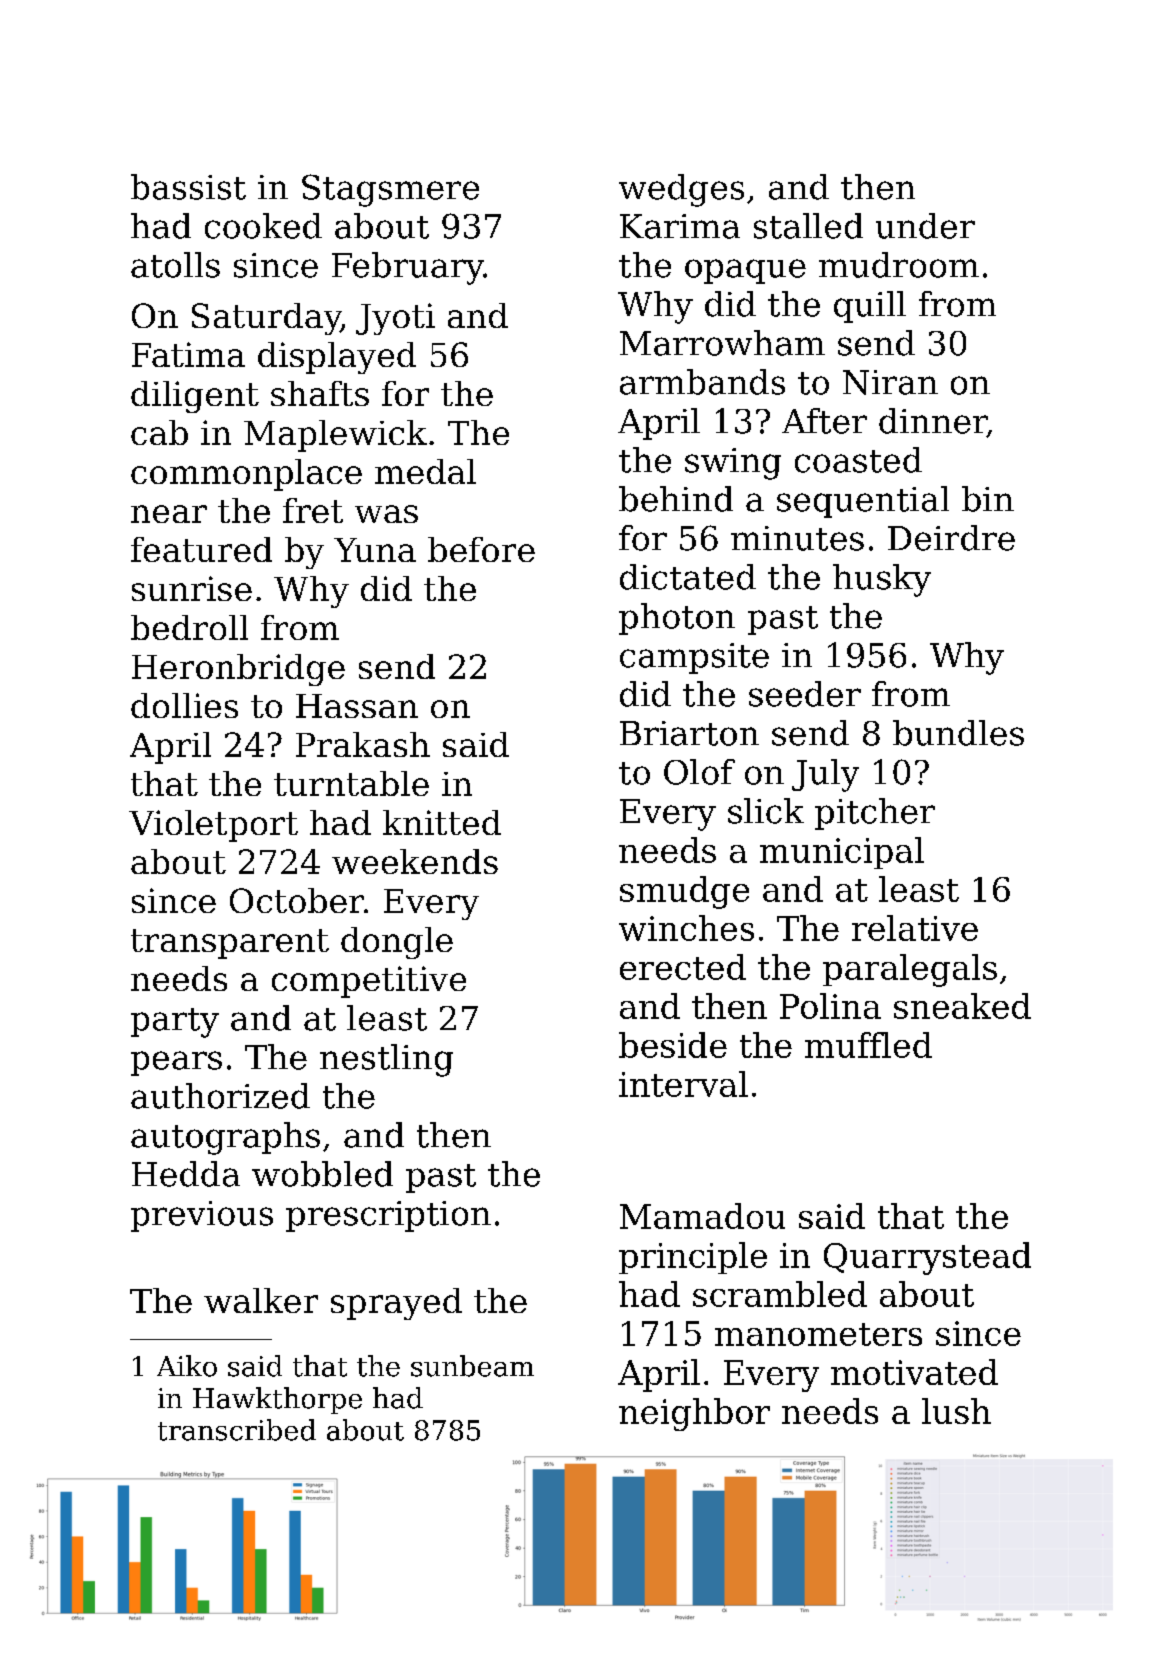 The image size is (1165, 1654). What do you see at coordinates (702, 1216) in the screenshot?
I see `Mamadou` at bounding box center [702, 1216].
